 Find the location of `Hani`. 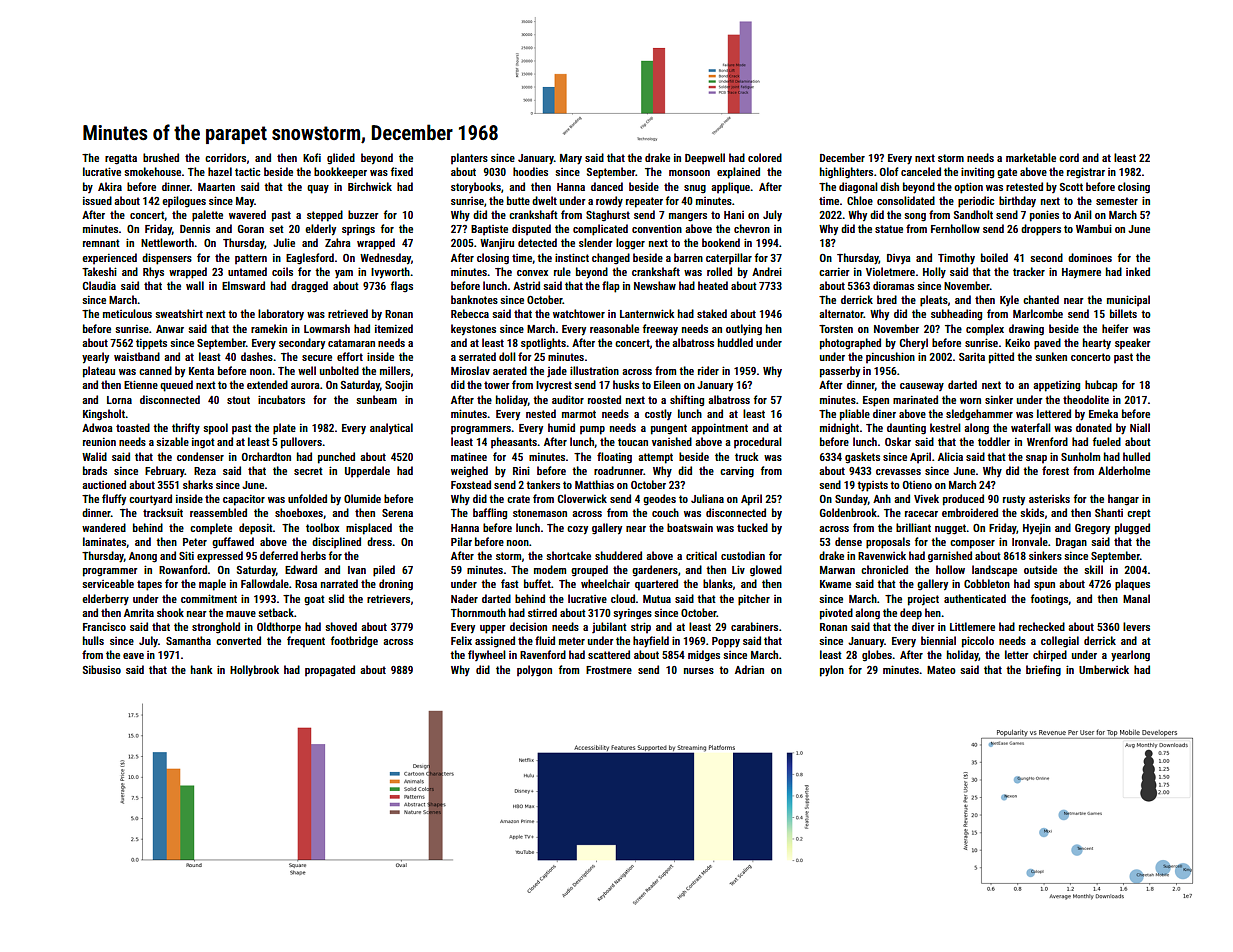

Hani is located at coordinates (734, 215).
